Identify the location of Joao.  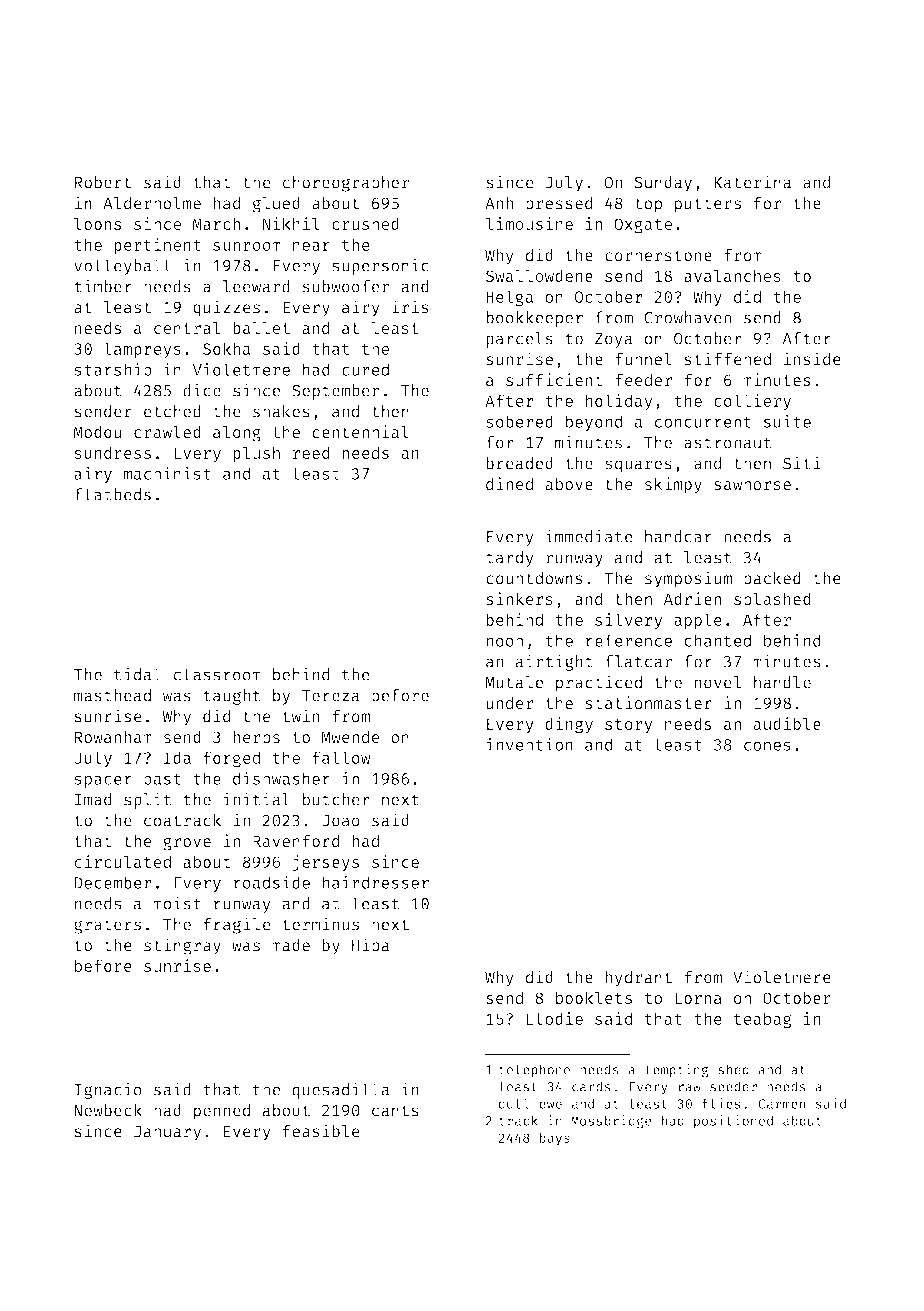
(341, 821).
